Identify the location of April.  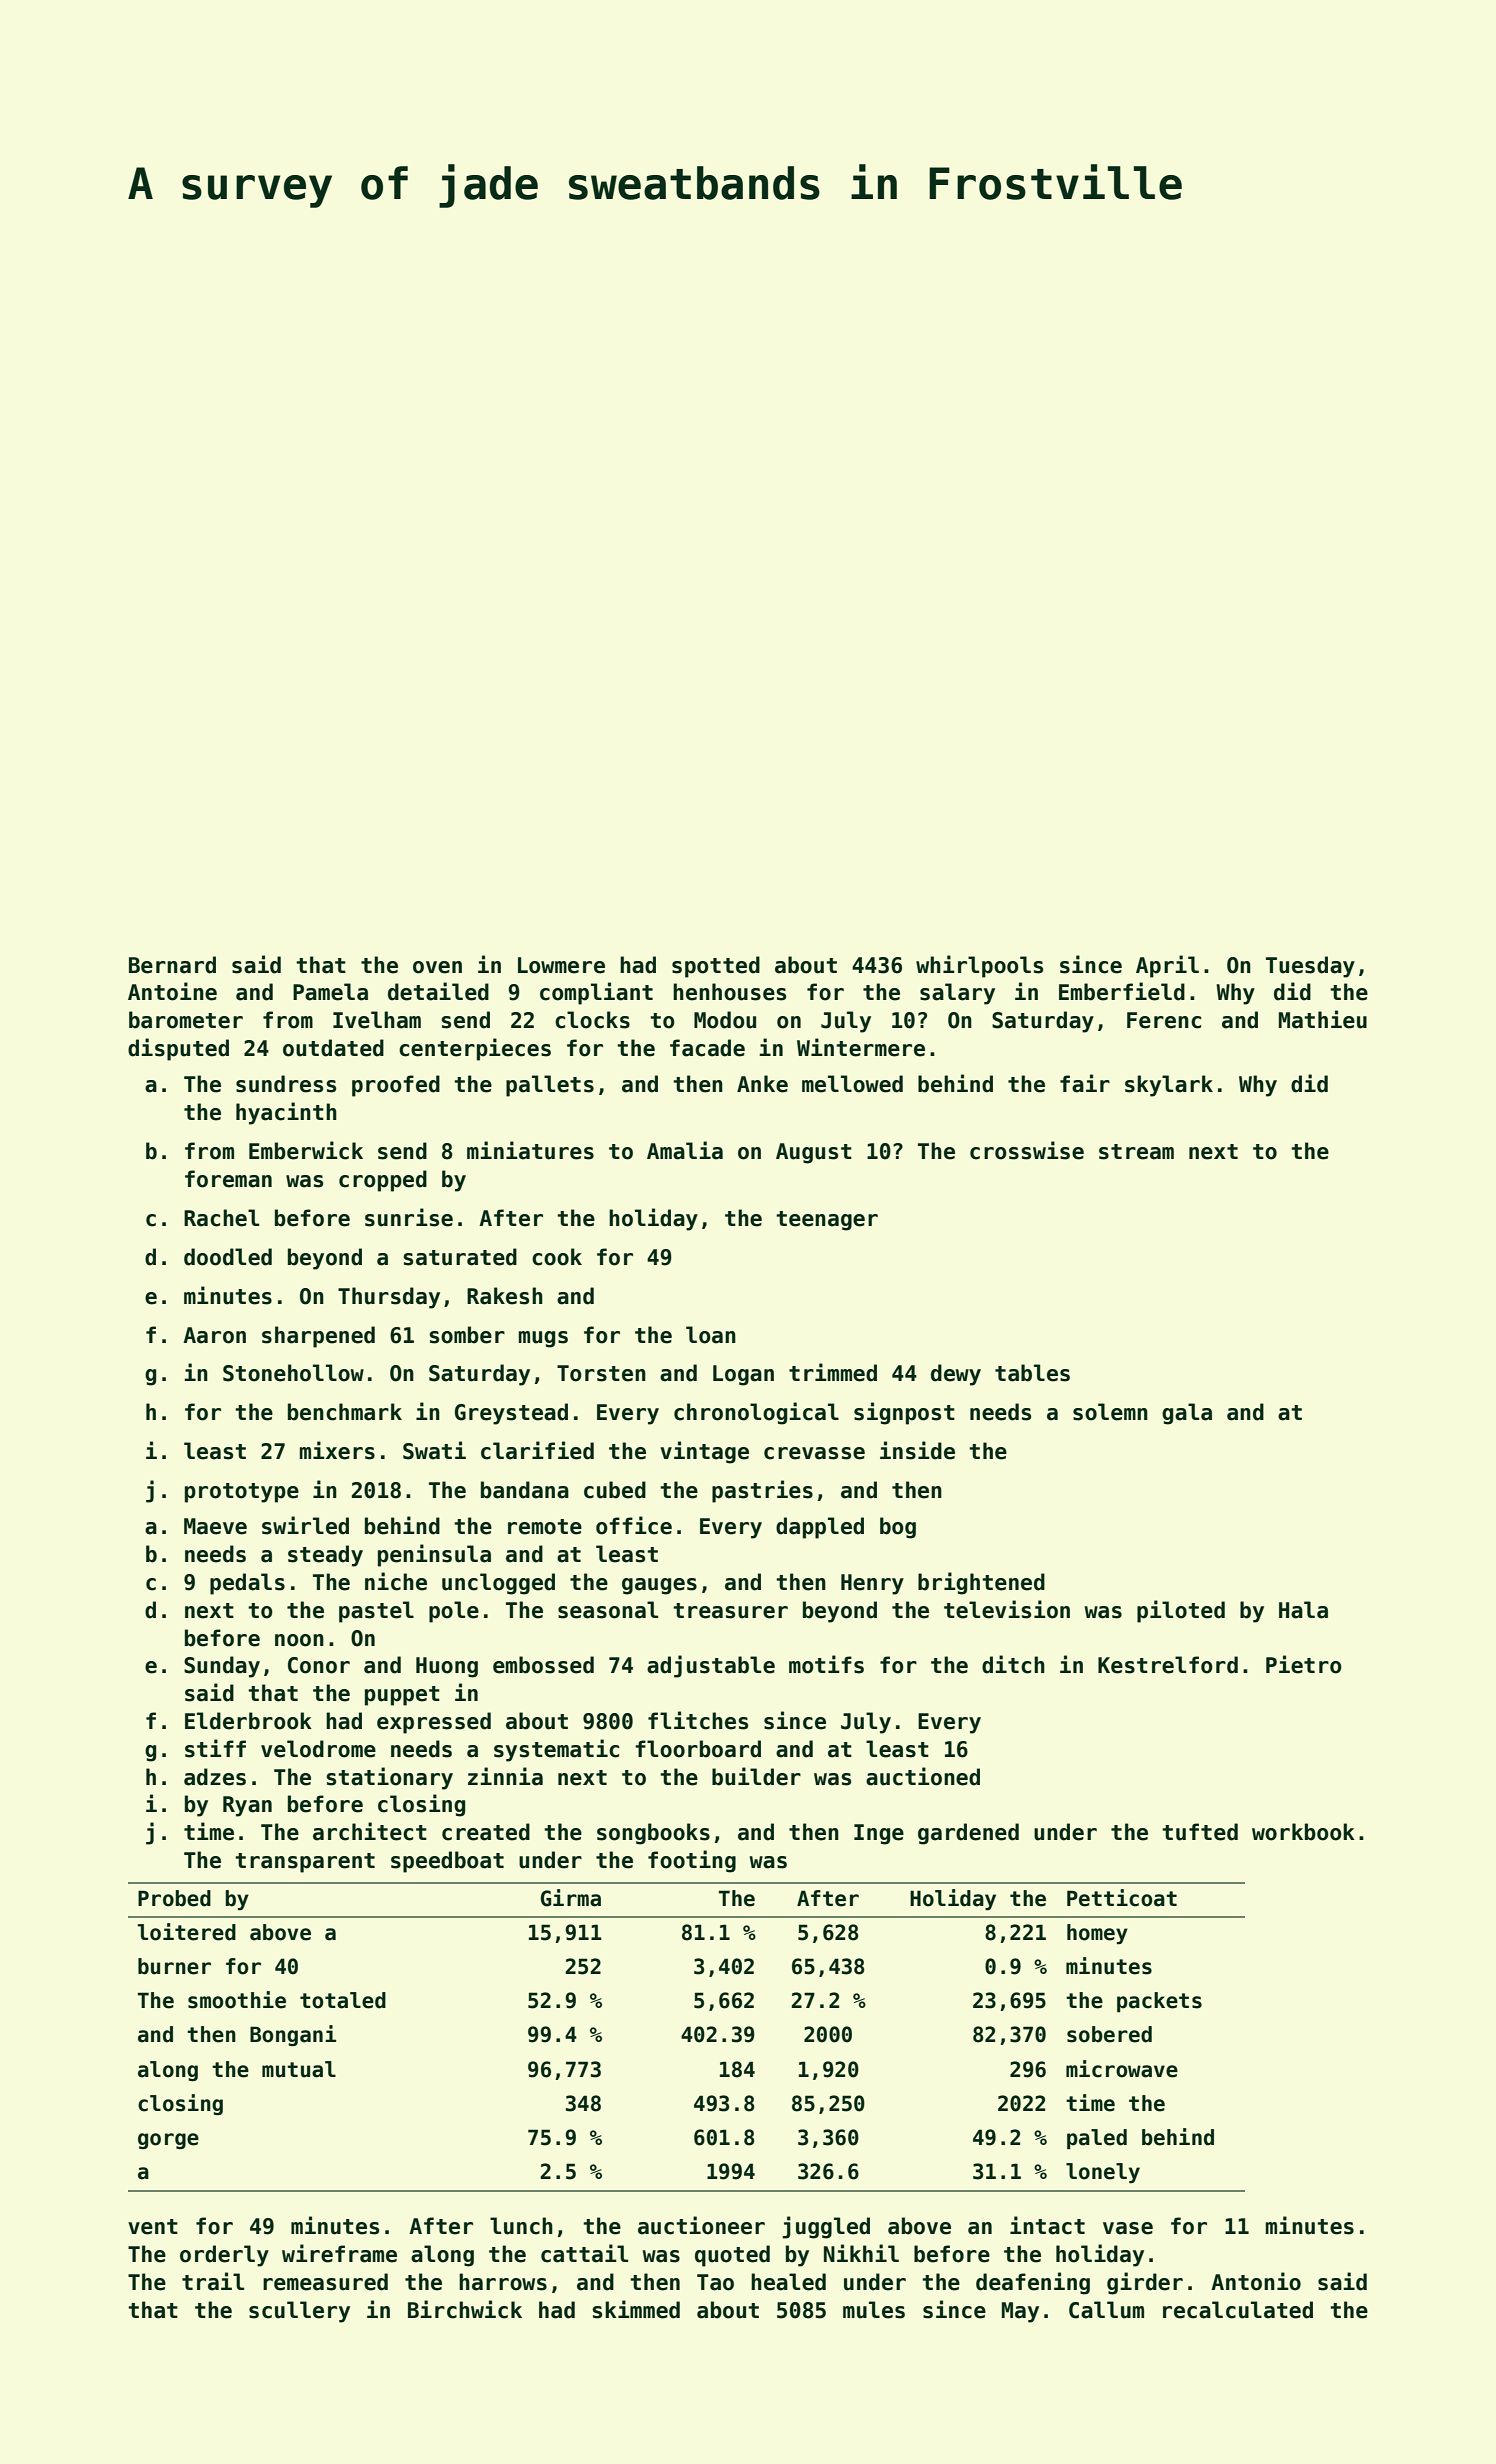
(1167, 966).
